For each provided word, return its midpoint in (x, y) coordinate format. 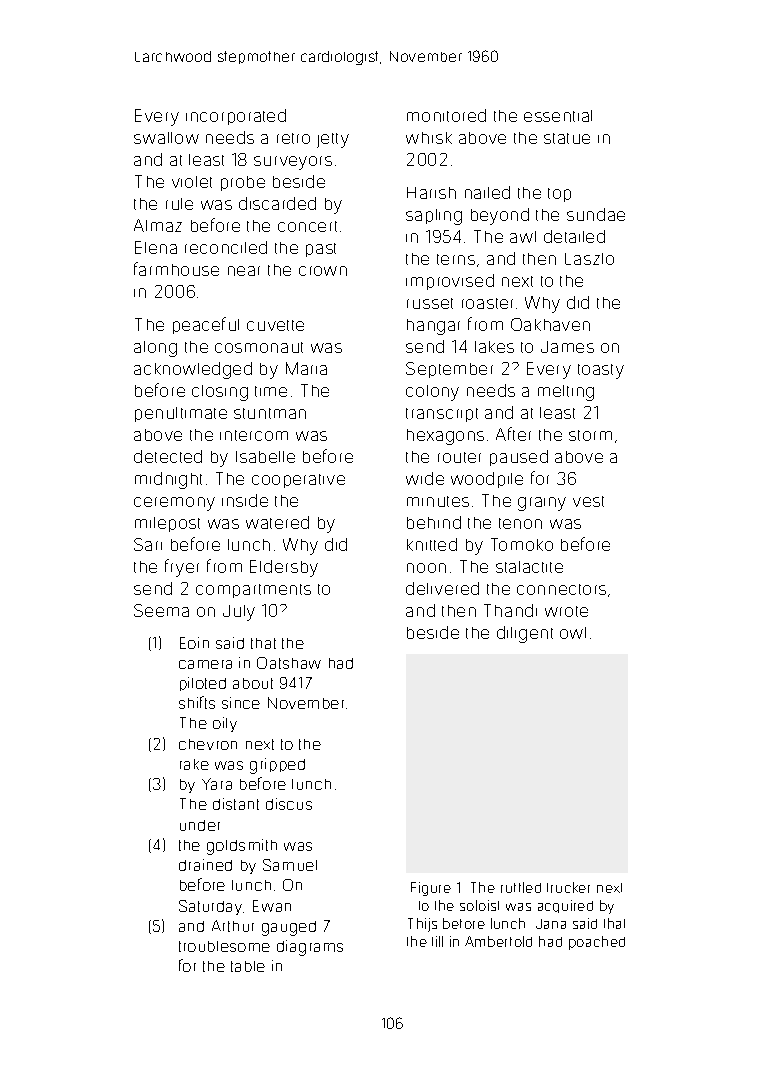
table (248, 966)
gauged (289, 928)
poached (597, 943)
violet (192, 182)
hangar (433, 327)
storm (590, 435)
